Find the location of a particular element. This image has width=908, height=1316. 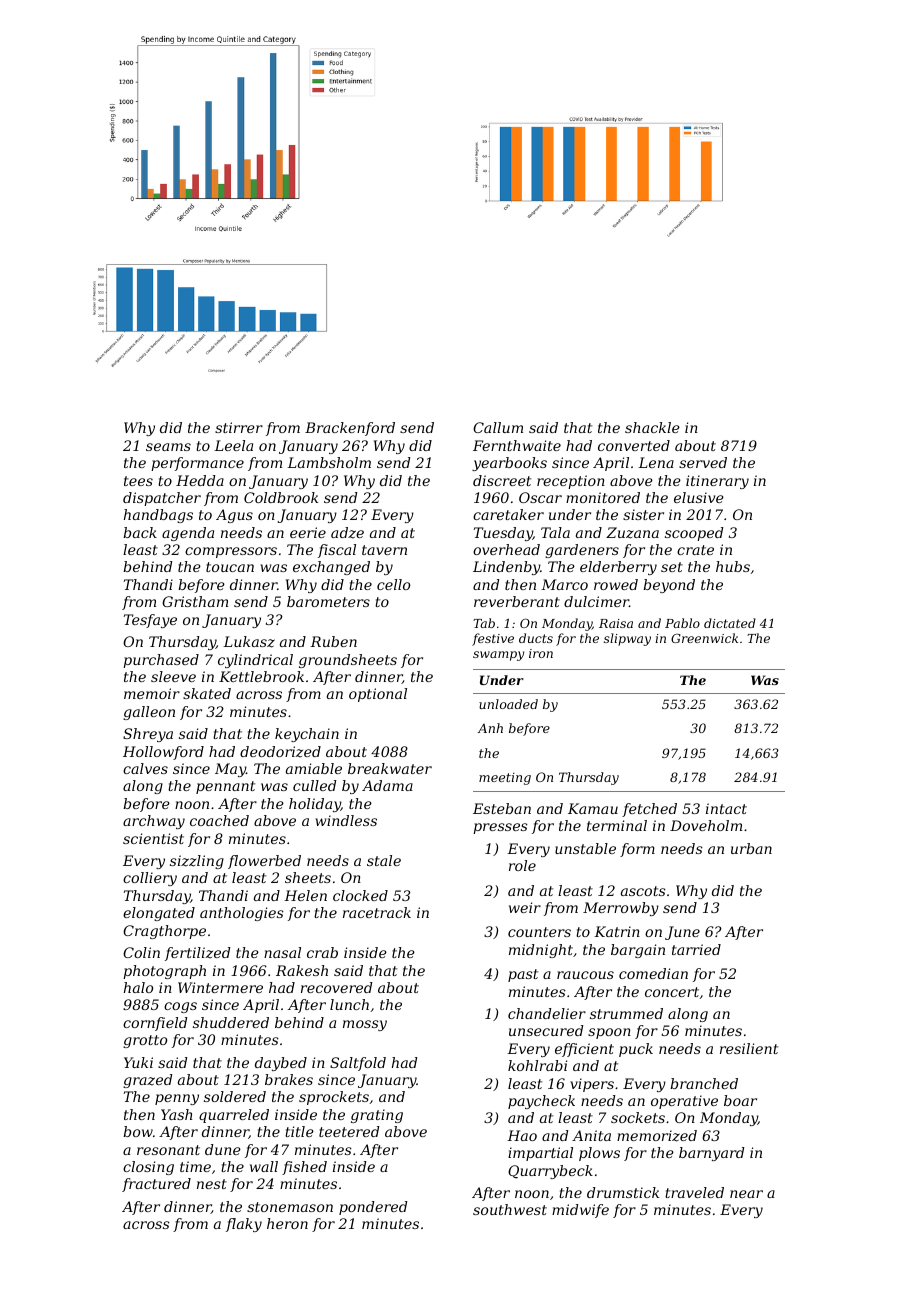

discreet is located at coordinates (502, 480).
